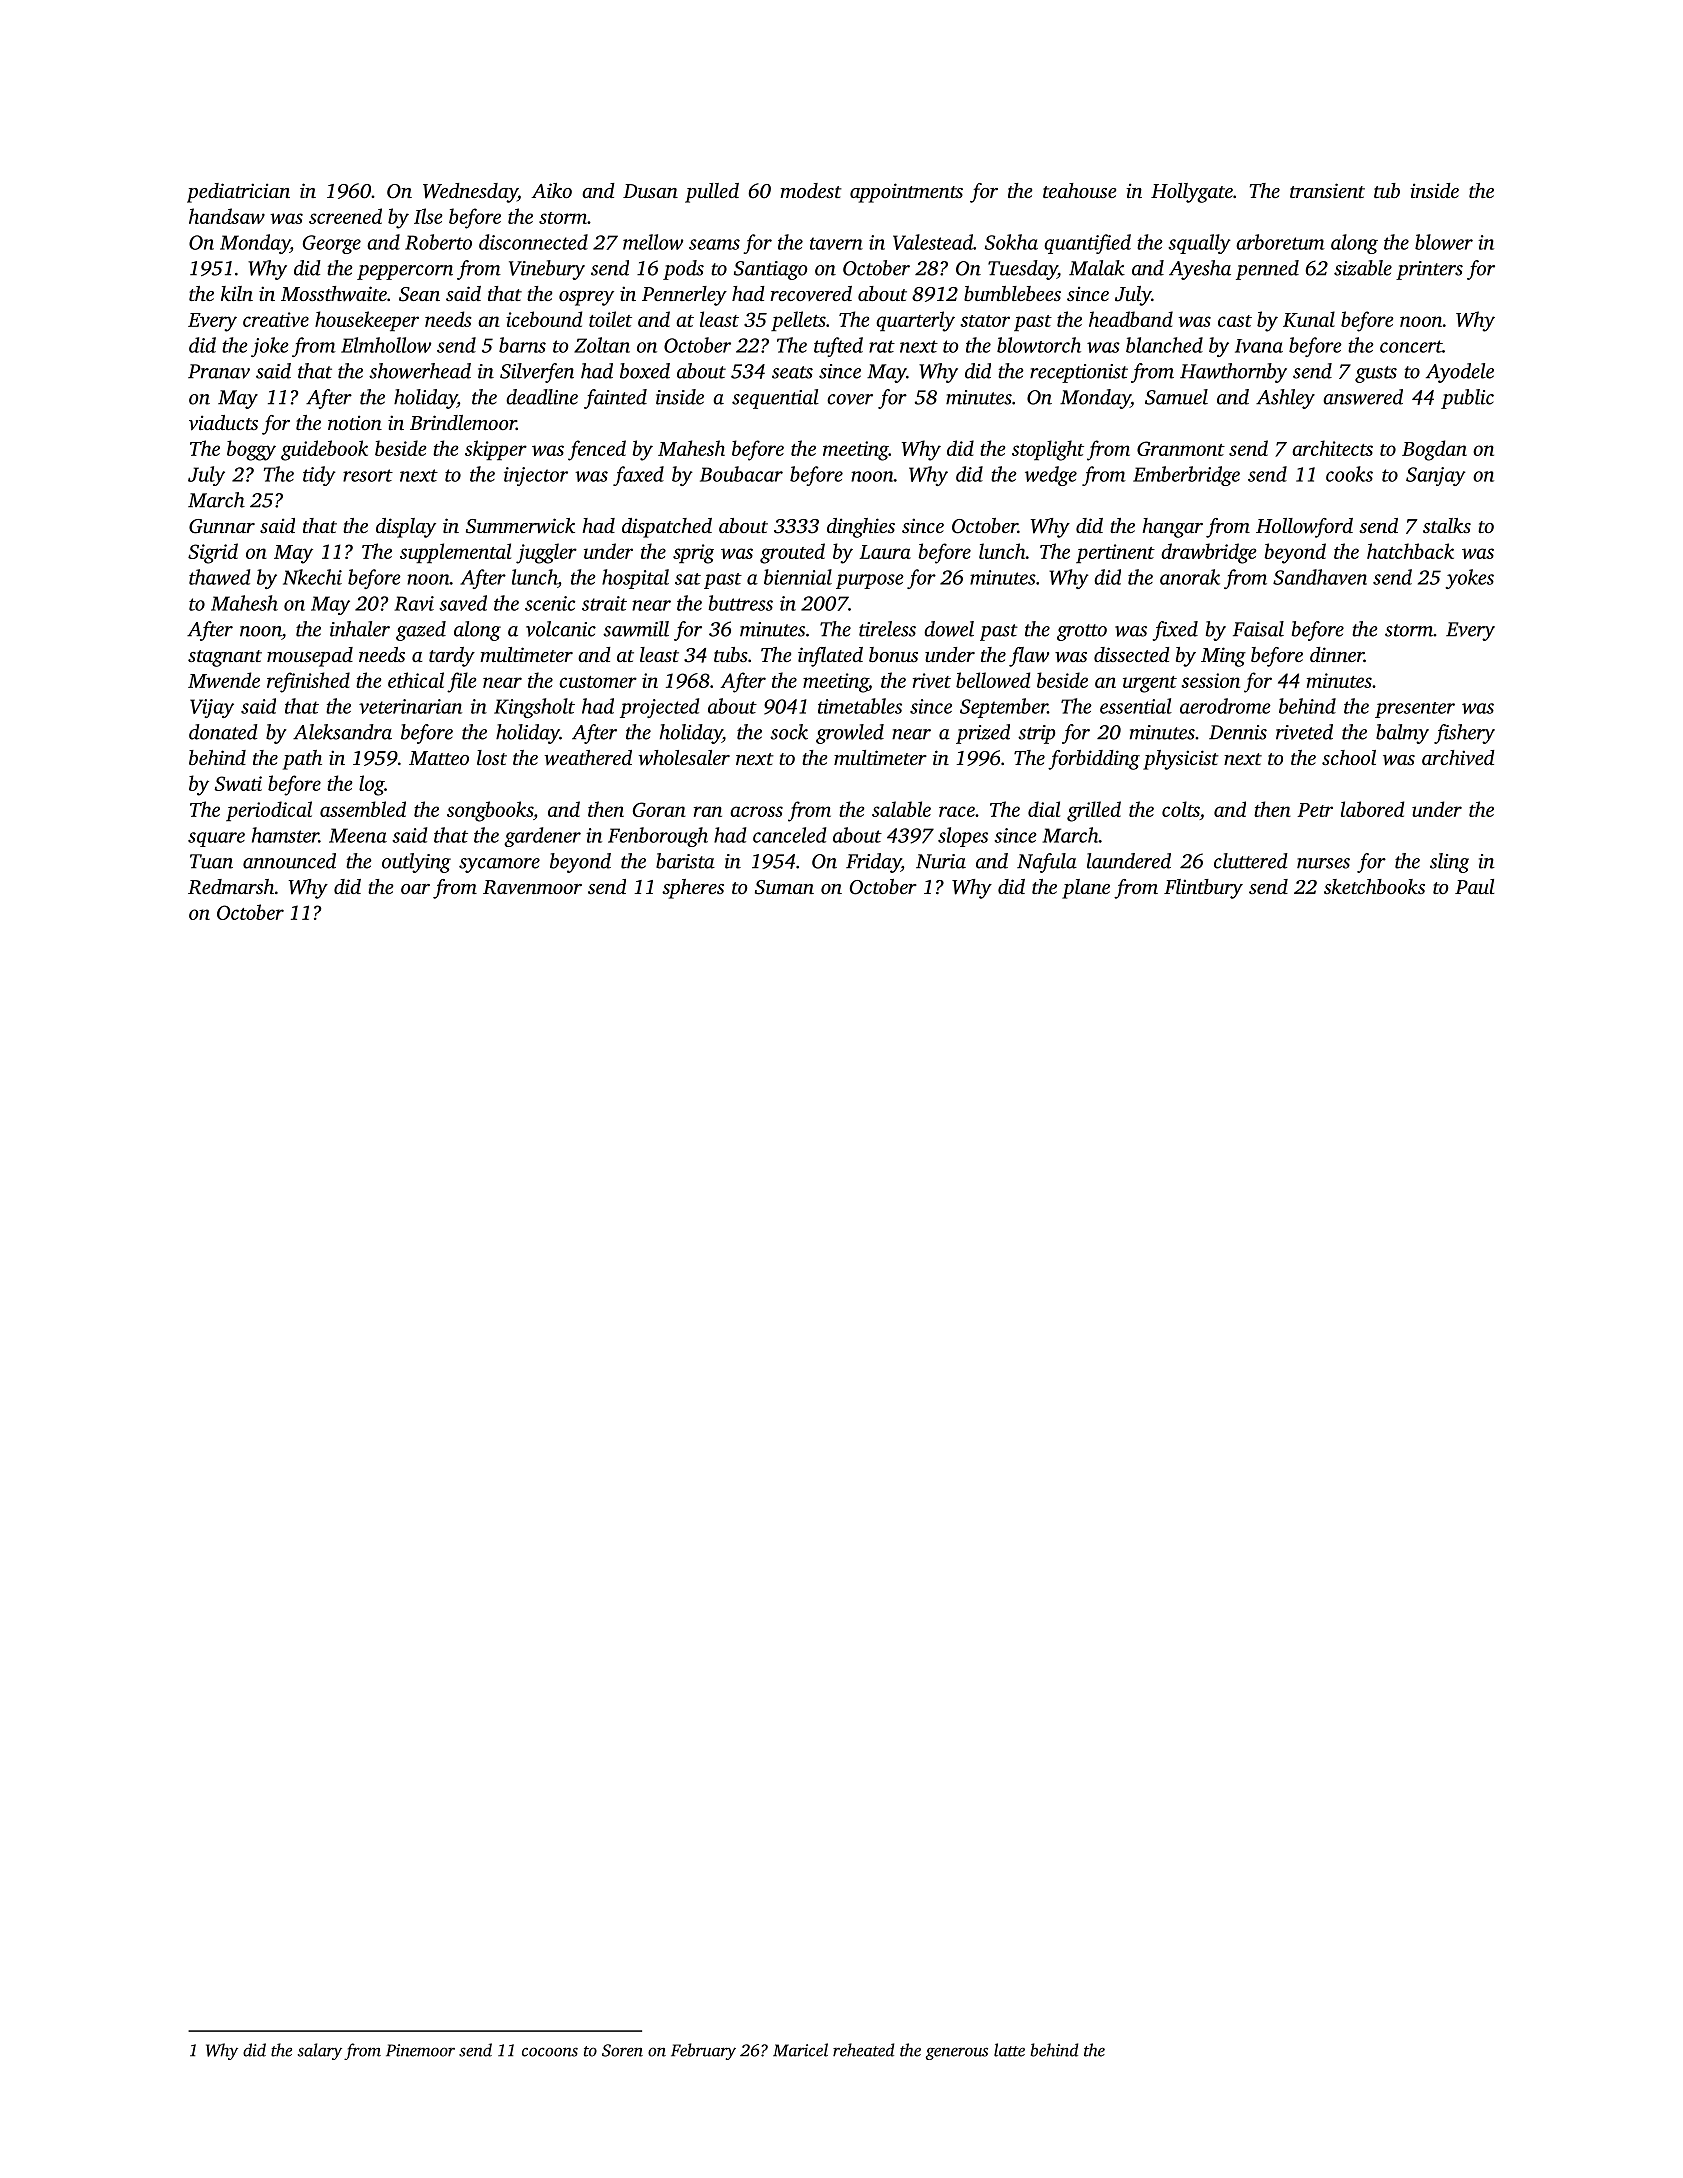 The image size is (1683, 2178). Describe the element at coordinates (532, 887) in the document. I see `Ravenmoor` at that location.
